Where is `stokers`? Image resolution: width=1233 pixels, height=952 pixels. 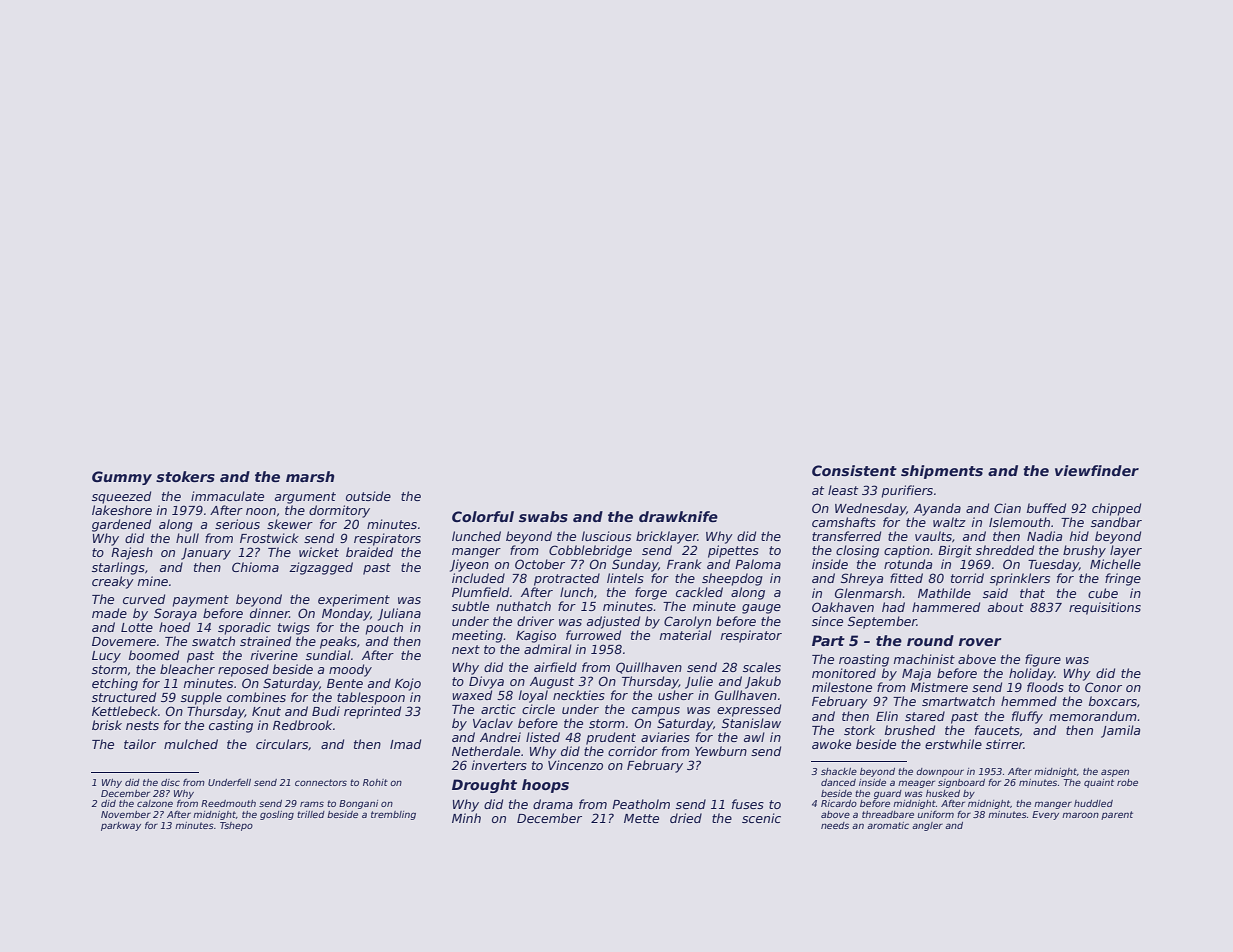
stokers is located at coordinates (185, 476).
